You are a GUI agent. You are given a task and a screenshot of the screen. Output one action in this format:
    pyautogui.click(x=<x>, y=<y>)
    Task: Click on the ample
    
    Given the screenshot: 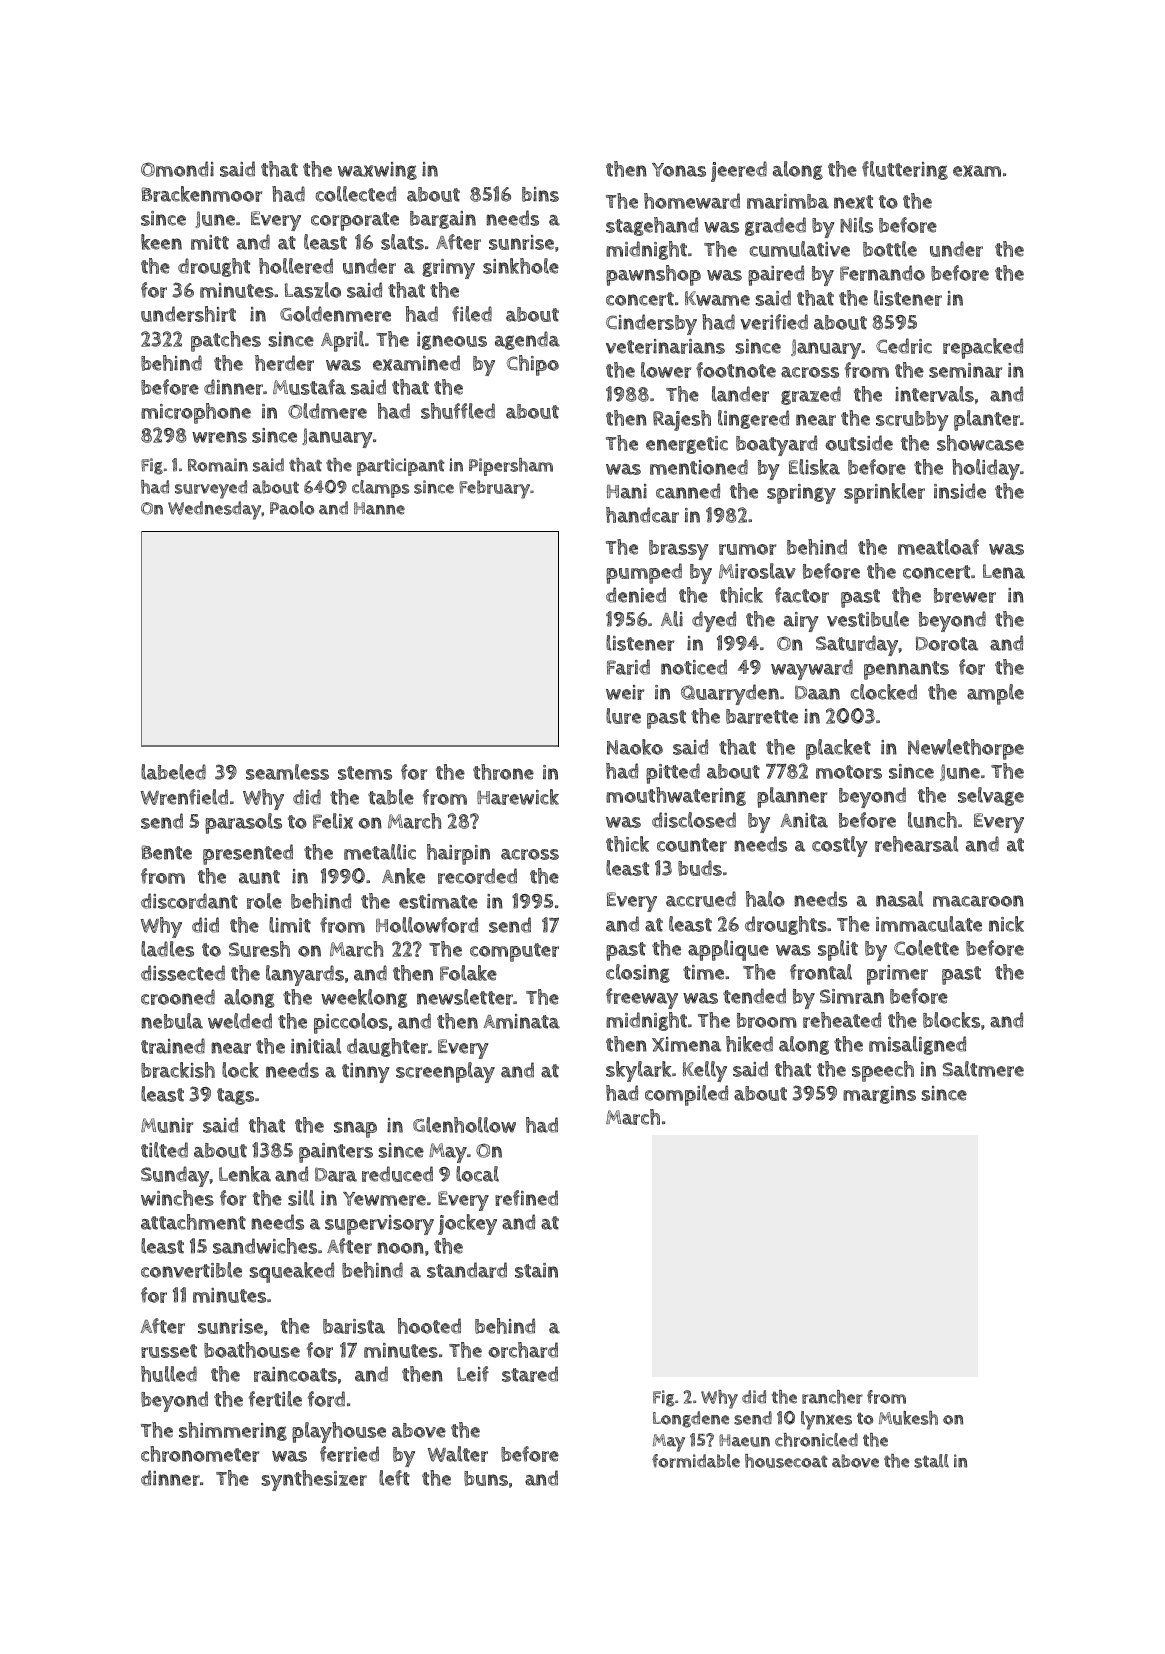 What is the action you would take?
    pyautogui.click(x=995, y=694)
